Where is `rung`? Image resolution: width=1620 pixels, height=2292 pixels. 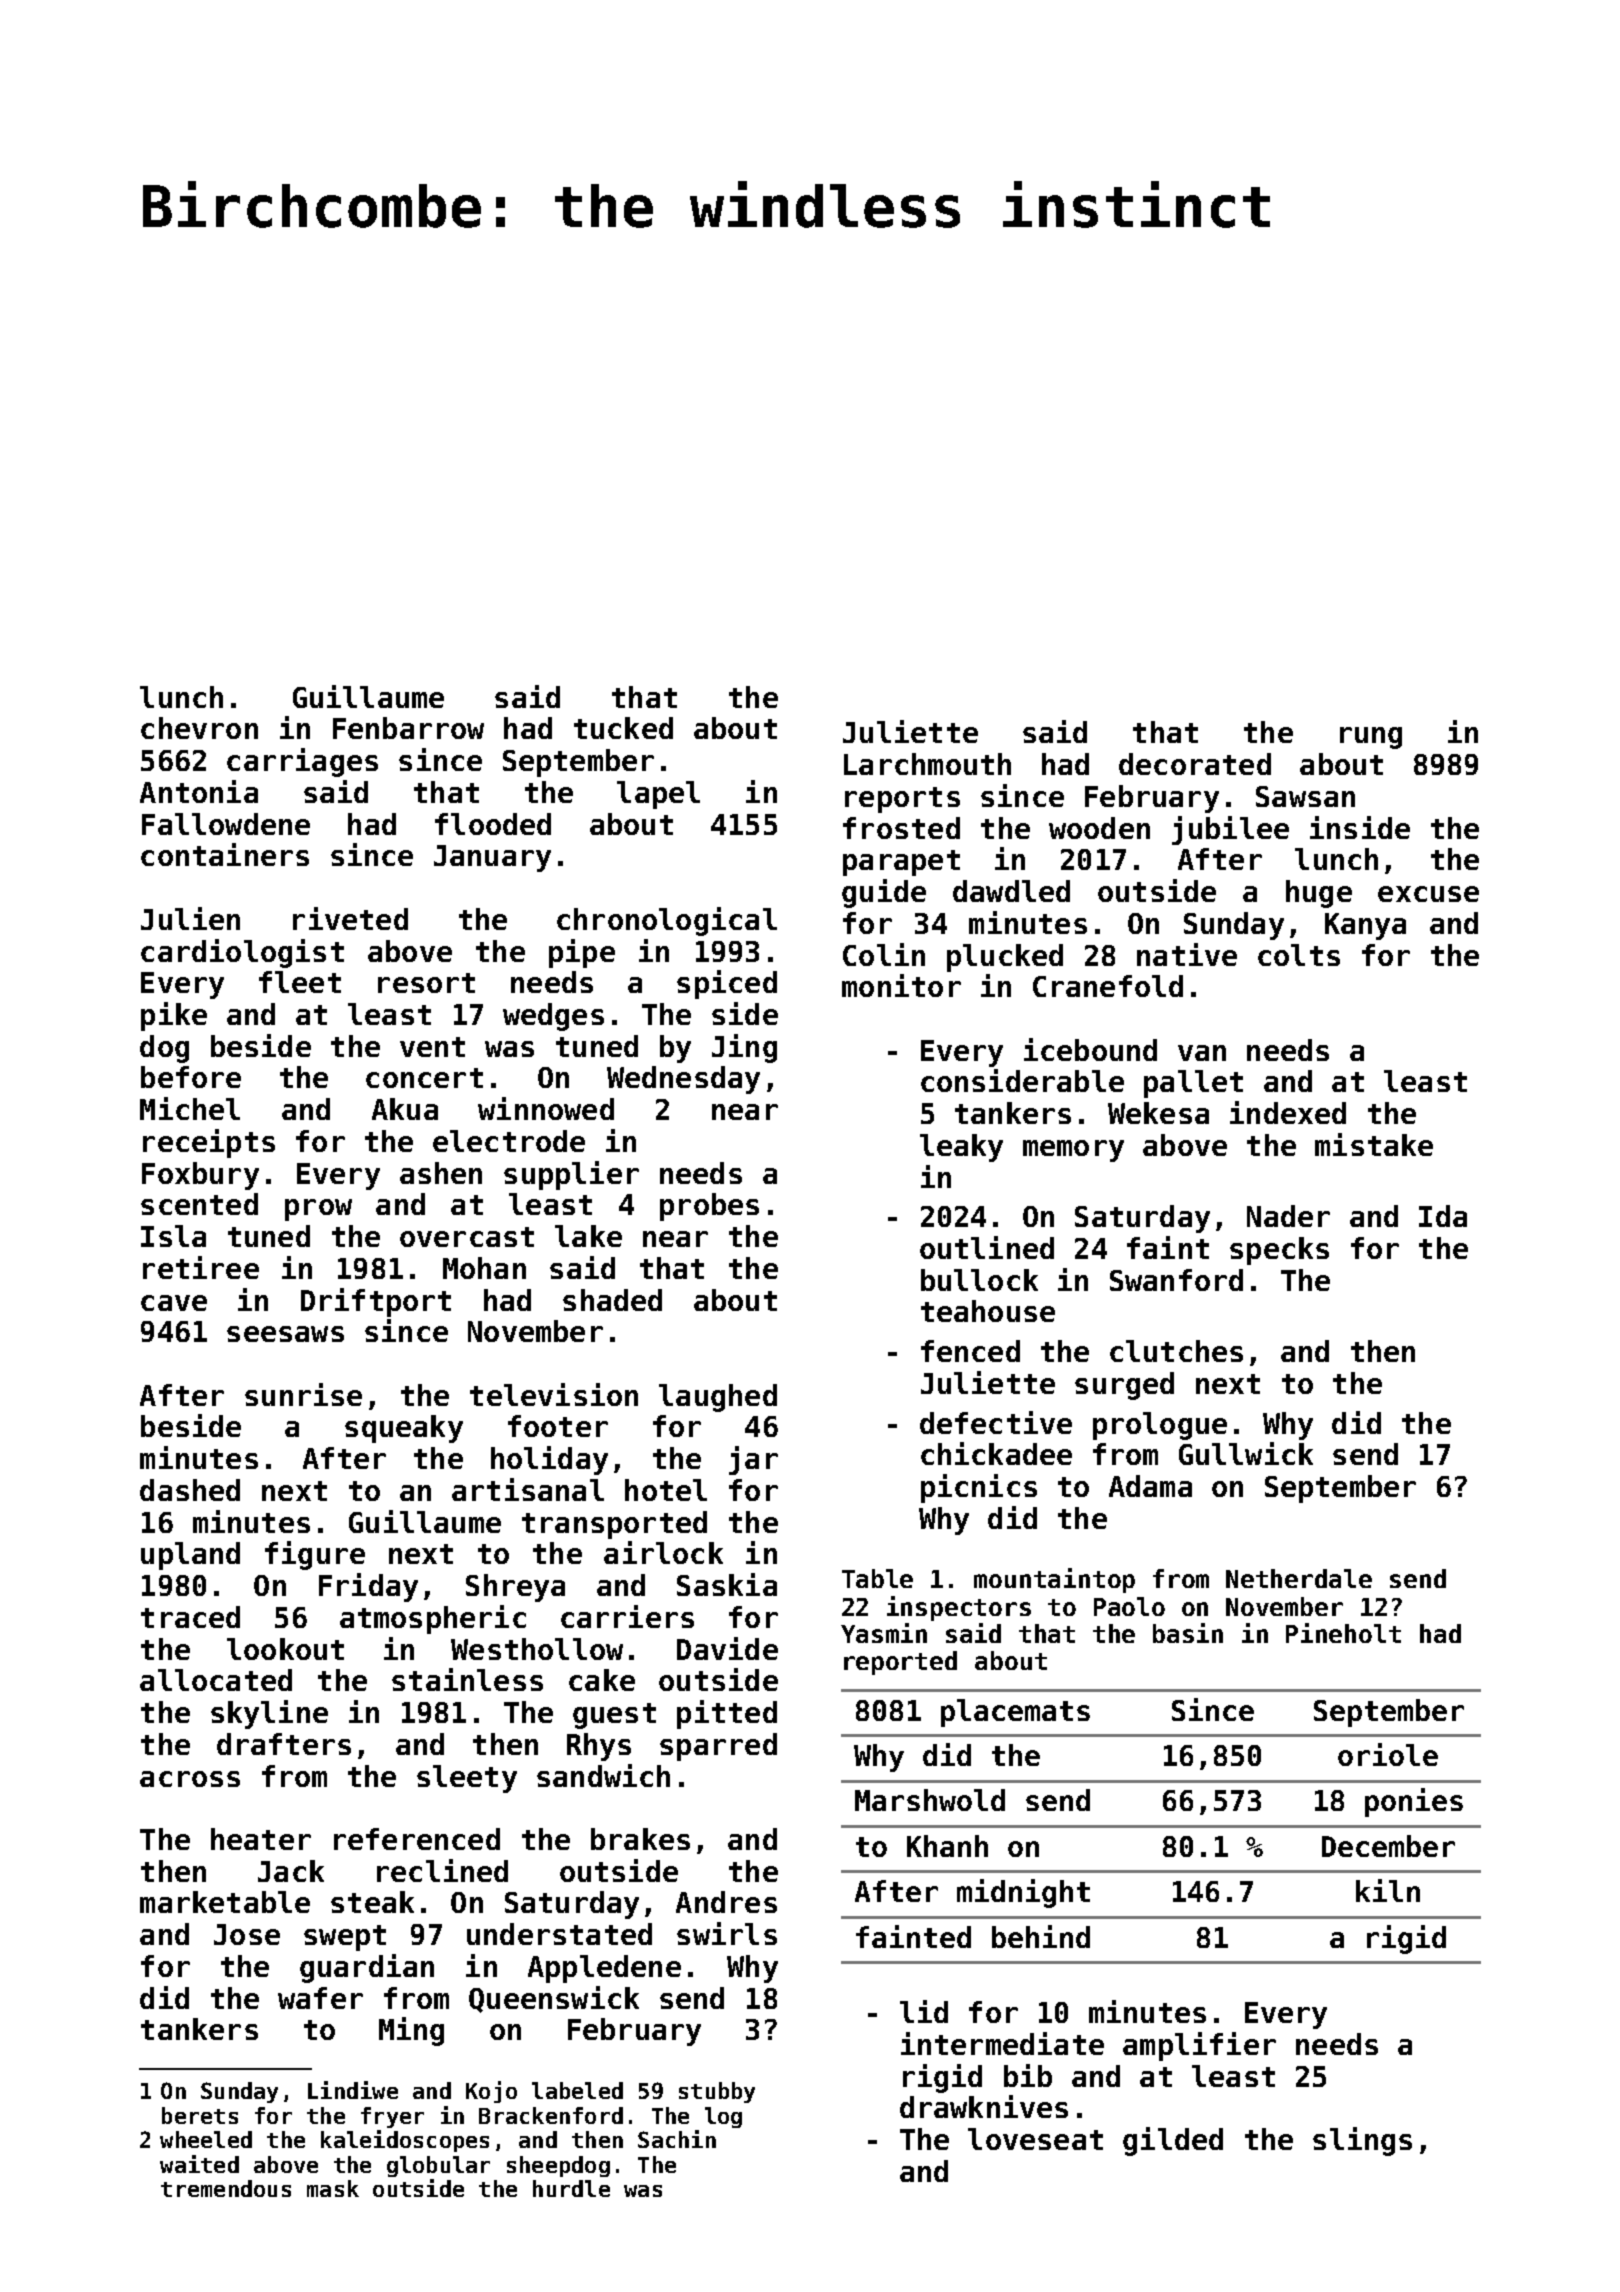 rung is located at coordinates (1371, 738).
